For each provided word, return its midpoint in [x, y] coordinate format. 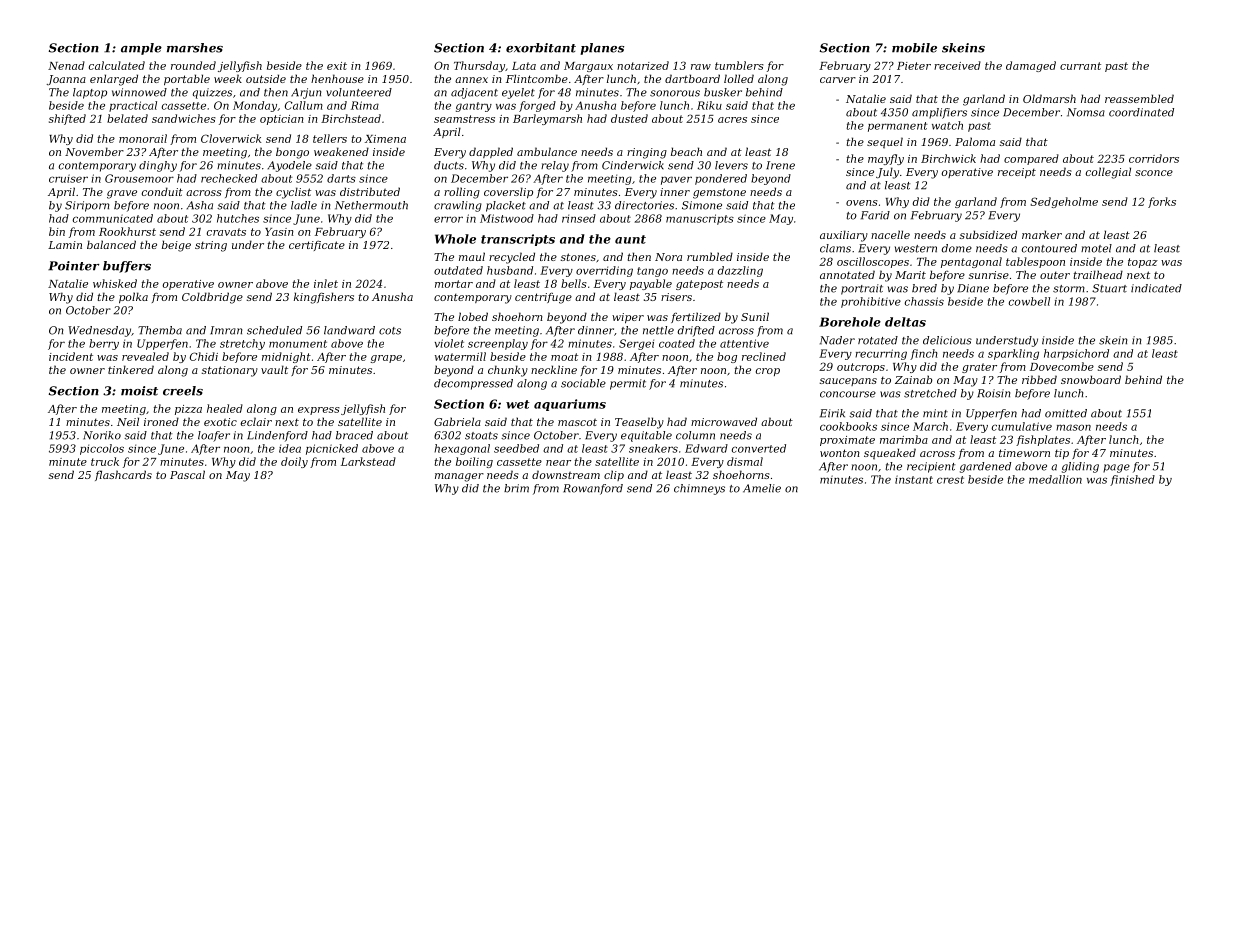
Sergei [636, 344]
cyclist [293, 193]
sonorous [675, 93]
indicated [1156, 288]
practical [133, 106]
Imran [226, 330]
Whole [455, 239]
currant [1080, 66]
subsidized [988, 234]
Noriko [102, 435]
